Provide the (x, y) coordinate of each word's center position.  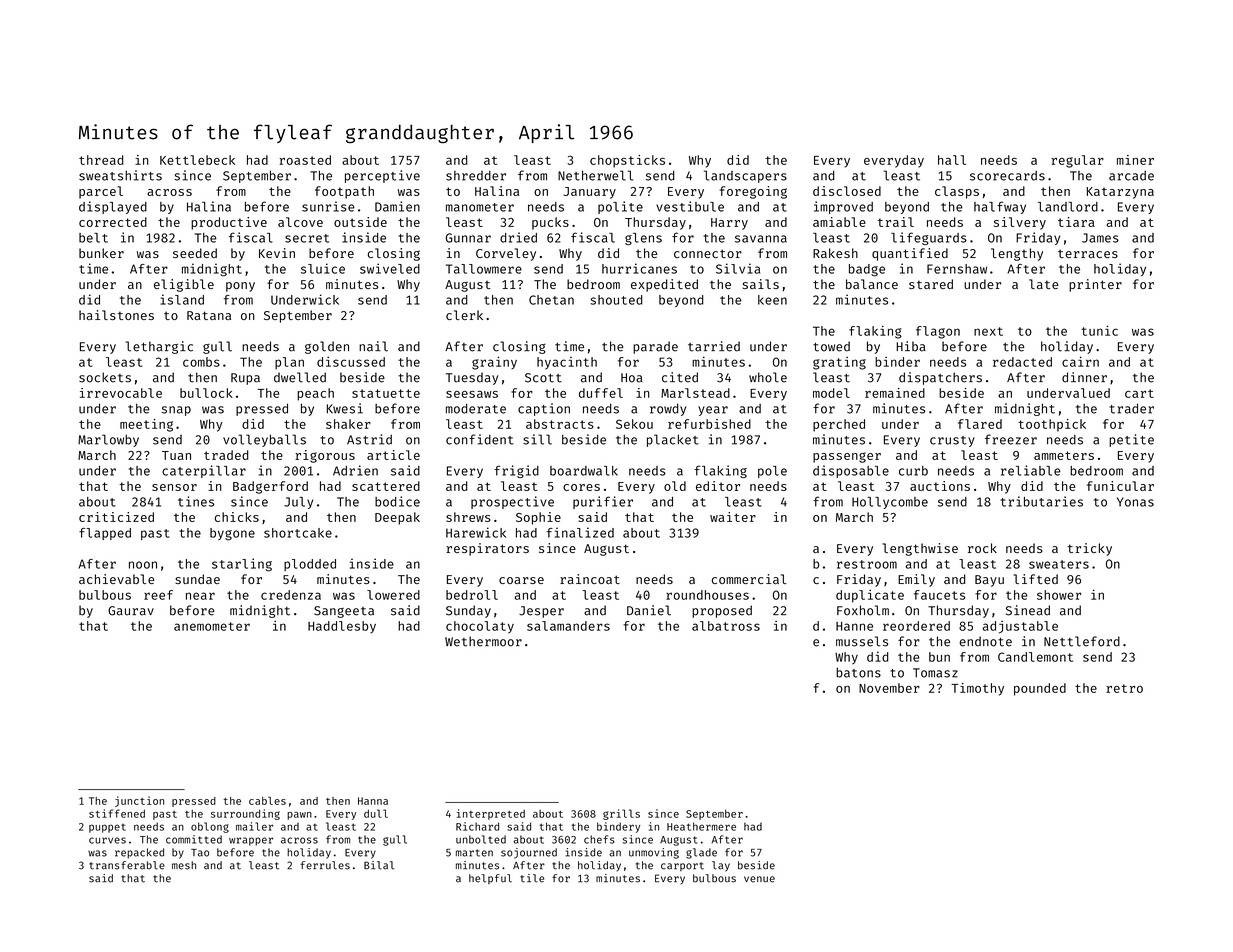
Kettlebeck (197, 160)
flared (980, 424)
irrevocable (121, 393)
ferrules (325, 865)
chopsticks (627, 161)
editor (718, 486)
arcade (1131, 176)
